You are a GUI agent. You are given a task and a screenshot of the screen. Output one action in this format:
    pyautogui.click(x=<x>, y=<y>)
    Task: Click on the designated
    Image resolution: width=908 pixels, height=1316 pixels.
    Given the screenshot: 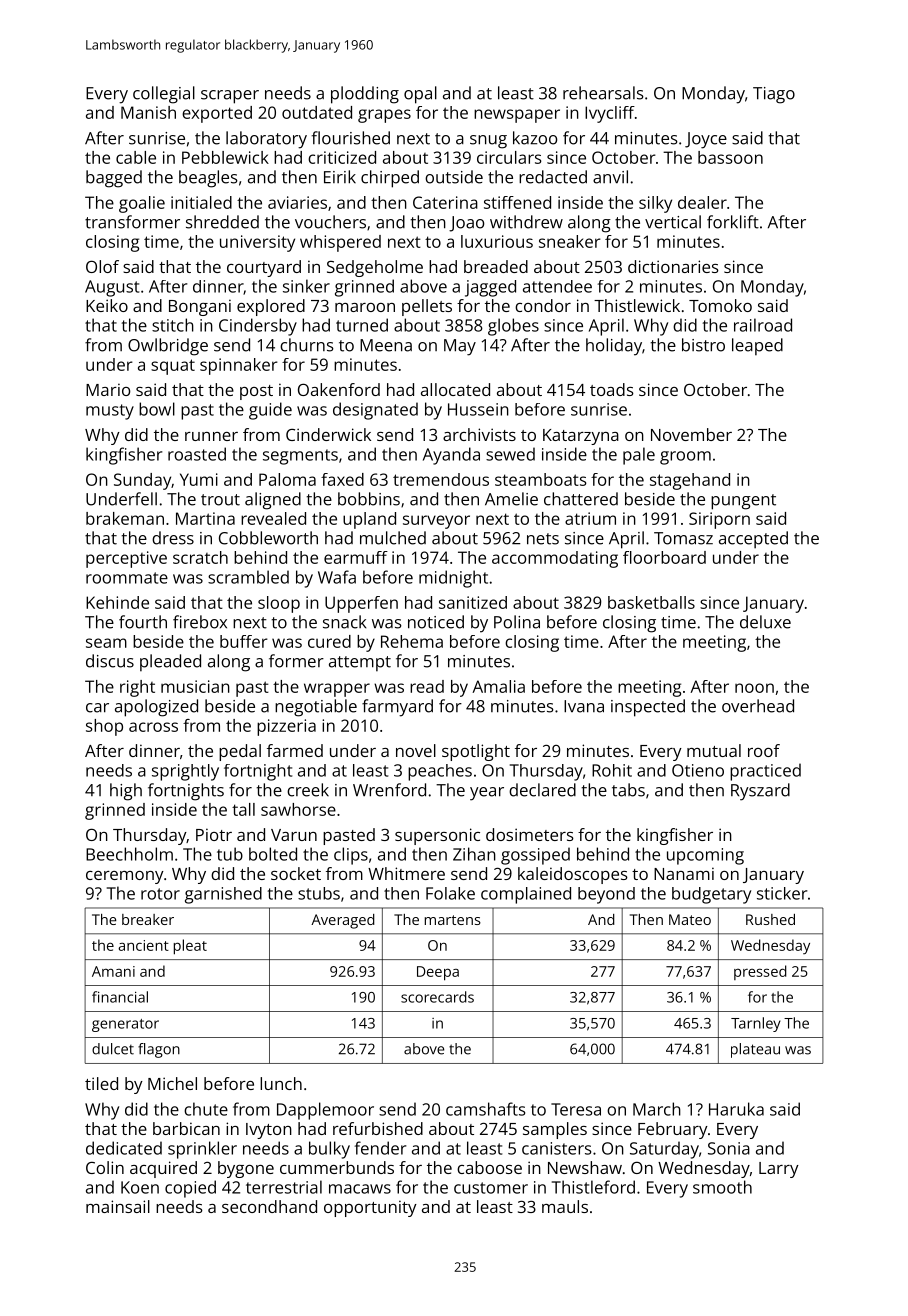 What is the action you would take?
    pyautogui.click(x=375, y=411)
